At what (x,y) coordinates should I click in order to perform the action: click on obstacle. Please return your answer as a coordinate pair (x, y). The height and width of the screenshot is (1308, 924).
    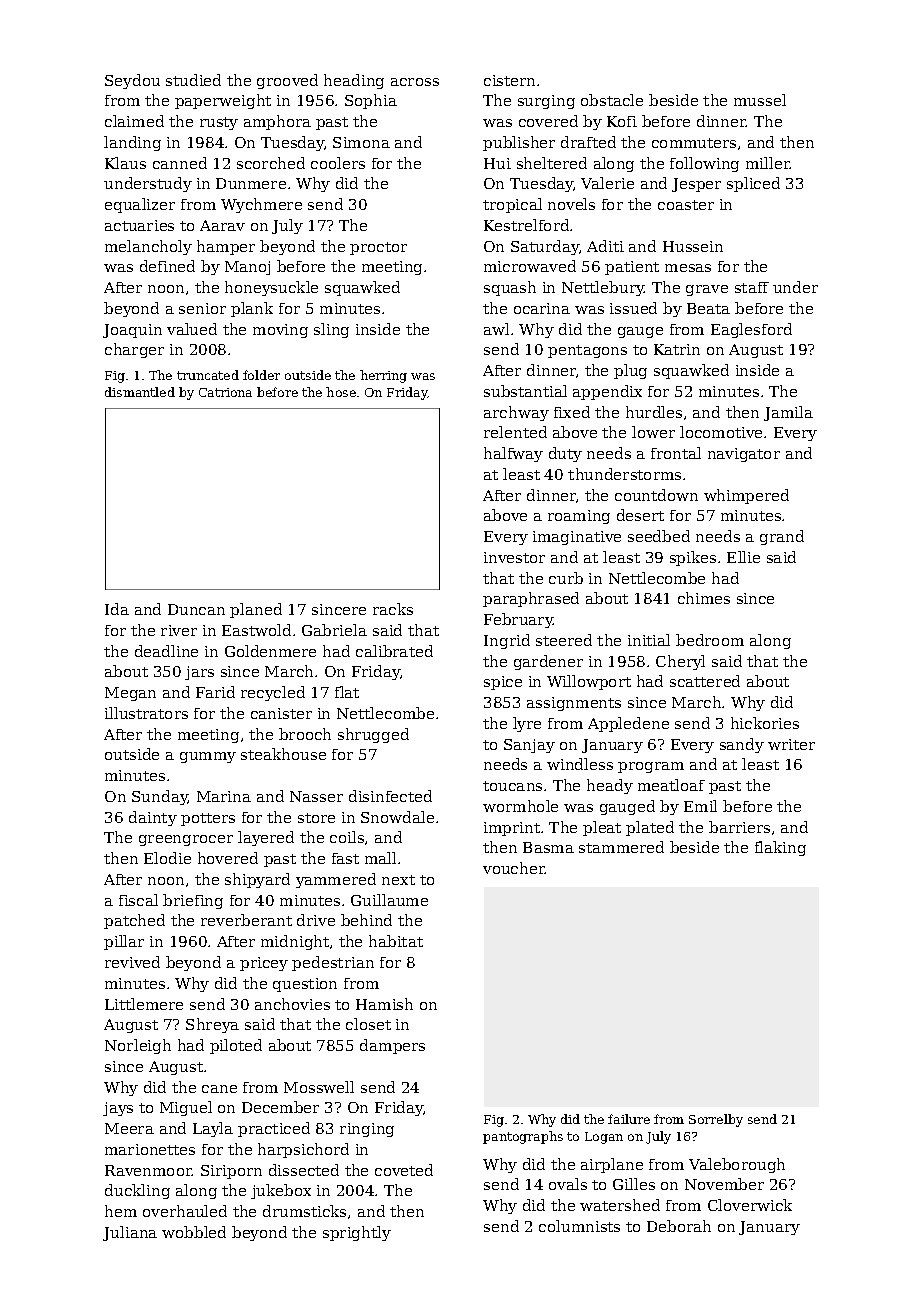
    Looking at the image, I should click on (612, 100).
